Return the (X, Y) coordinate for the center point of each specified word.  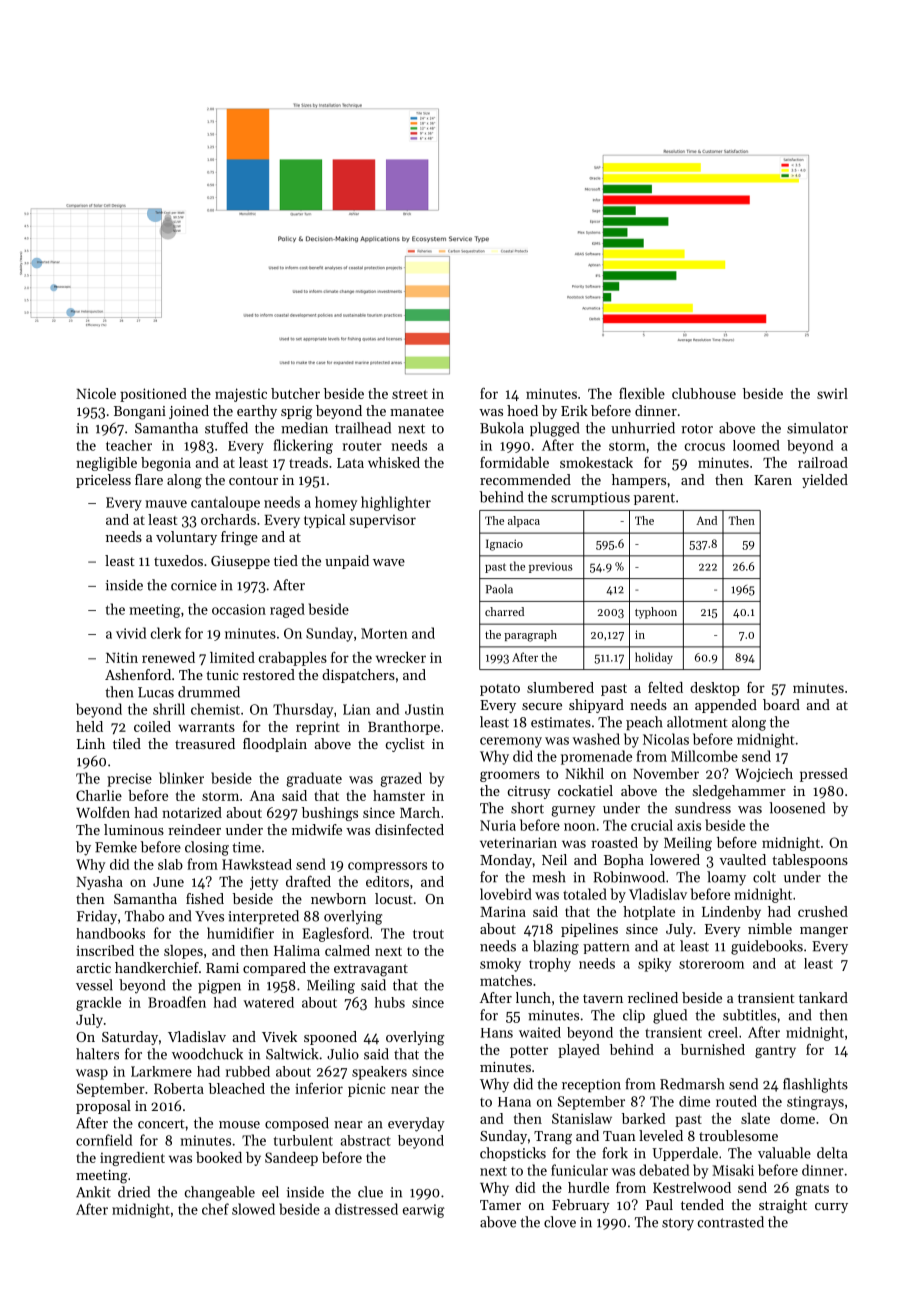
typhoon (656, 613)
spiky (654, 965)
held (89, 726)
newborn (338, 898)
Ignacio (504, 545)
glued (670, 1016)
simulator (817, 428)
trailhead (363, 428)
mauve (166, 504)
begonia (166, 464)
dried (134, 1192)
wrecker (401, 657)
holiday (654, 658)
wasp (92, 1074)
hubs (390, 1002)
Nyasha (99, 883)
